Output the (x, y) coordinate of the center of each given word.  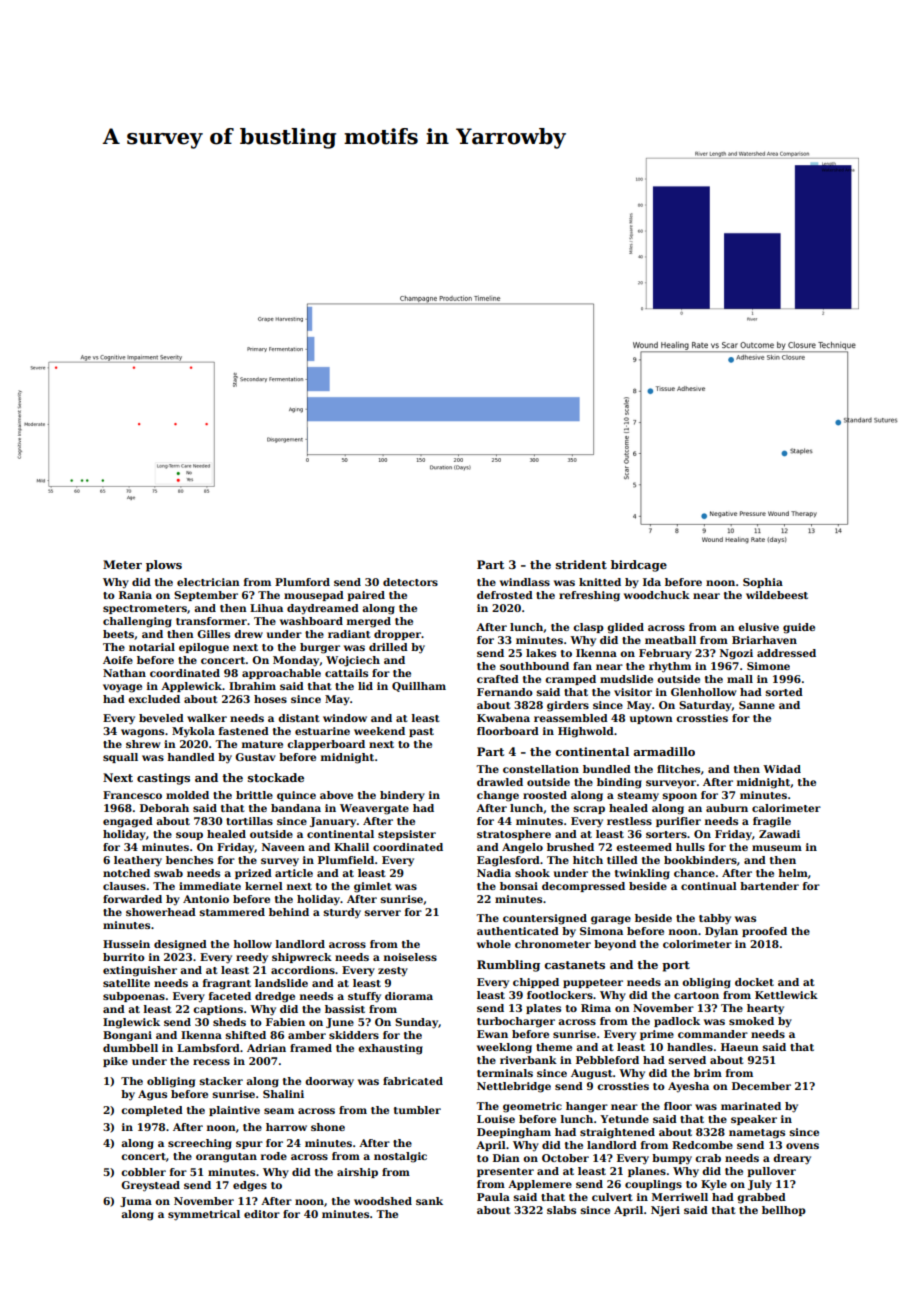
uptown (651, 719)
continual (709, 886)
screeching (200, 1144)
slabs (561, 1210)
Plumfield (346, 860)
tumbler (417, 1110)
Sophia (763, 583)
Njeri (665, 1211)
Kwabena (503, 718)
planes (647, 1172)
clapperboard (326, 745)
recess (211, 1062)
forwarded (132, 899)
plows (164, 566)
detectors (410, 582)
